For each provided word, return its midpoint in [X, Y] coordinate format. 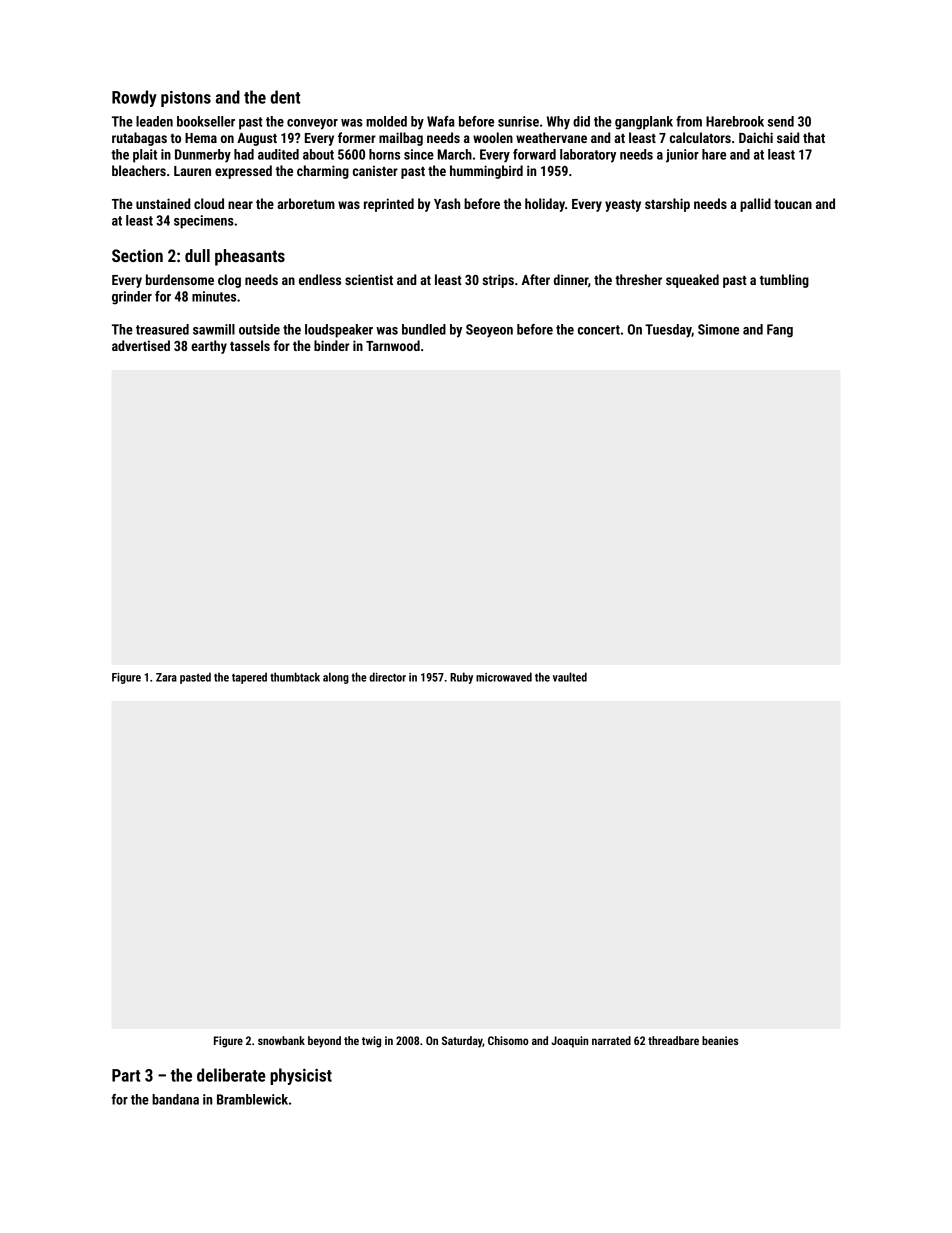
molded [386, 121]
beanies [720, 1040]
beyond [324, 1042]
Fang [780, 331]
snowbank [281, 1040]
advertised [141, 345]
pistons [186, 99]
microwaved [504, 677]
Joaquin [569, 1042]
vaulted [570, 677]
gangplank [644, 123]
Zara [166, 677]
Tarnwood [393, 345]
